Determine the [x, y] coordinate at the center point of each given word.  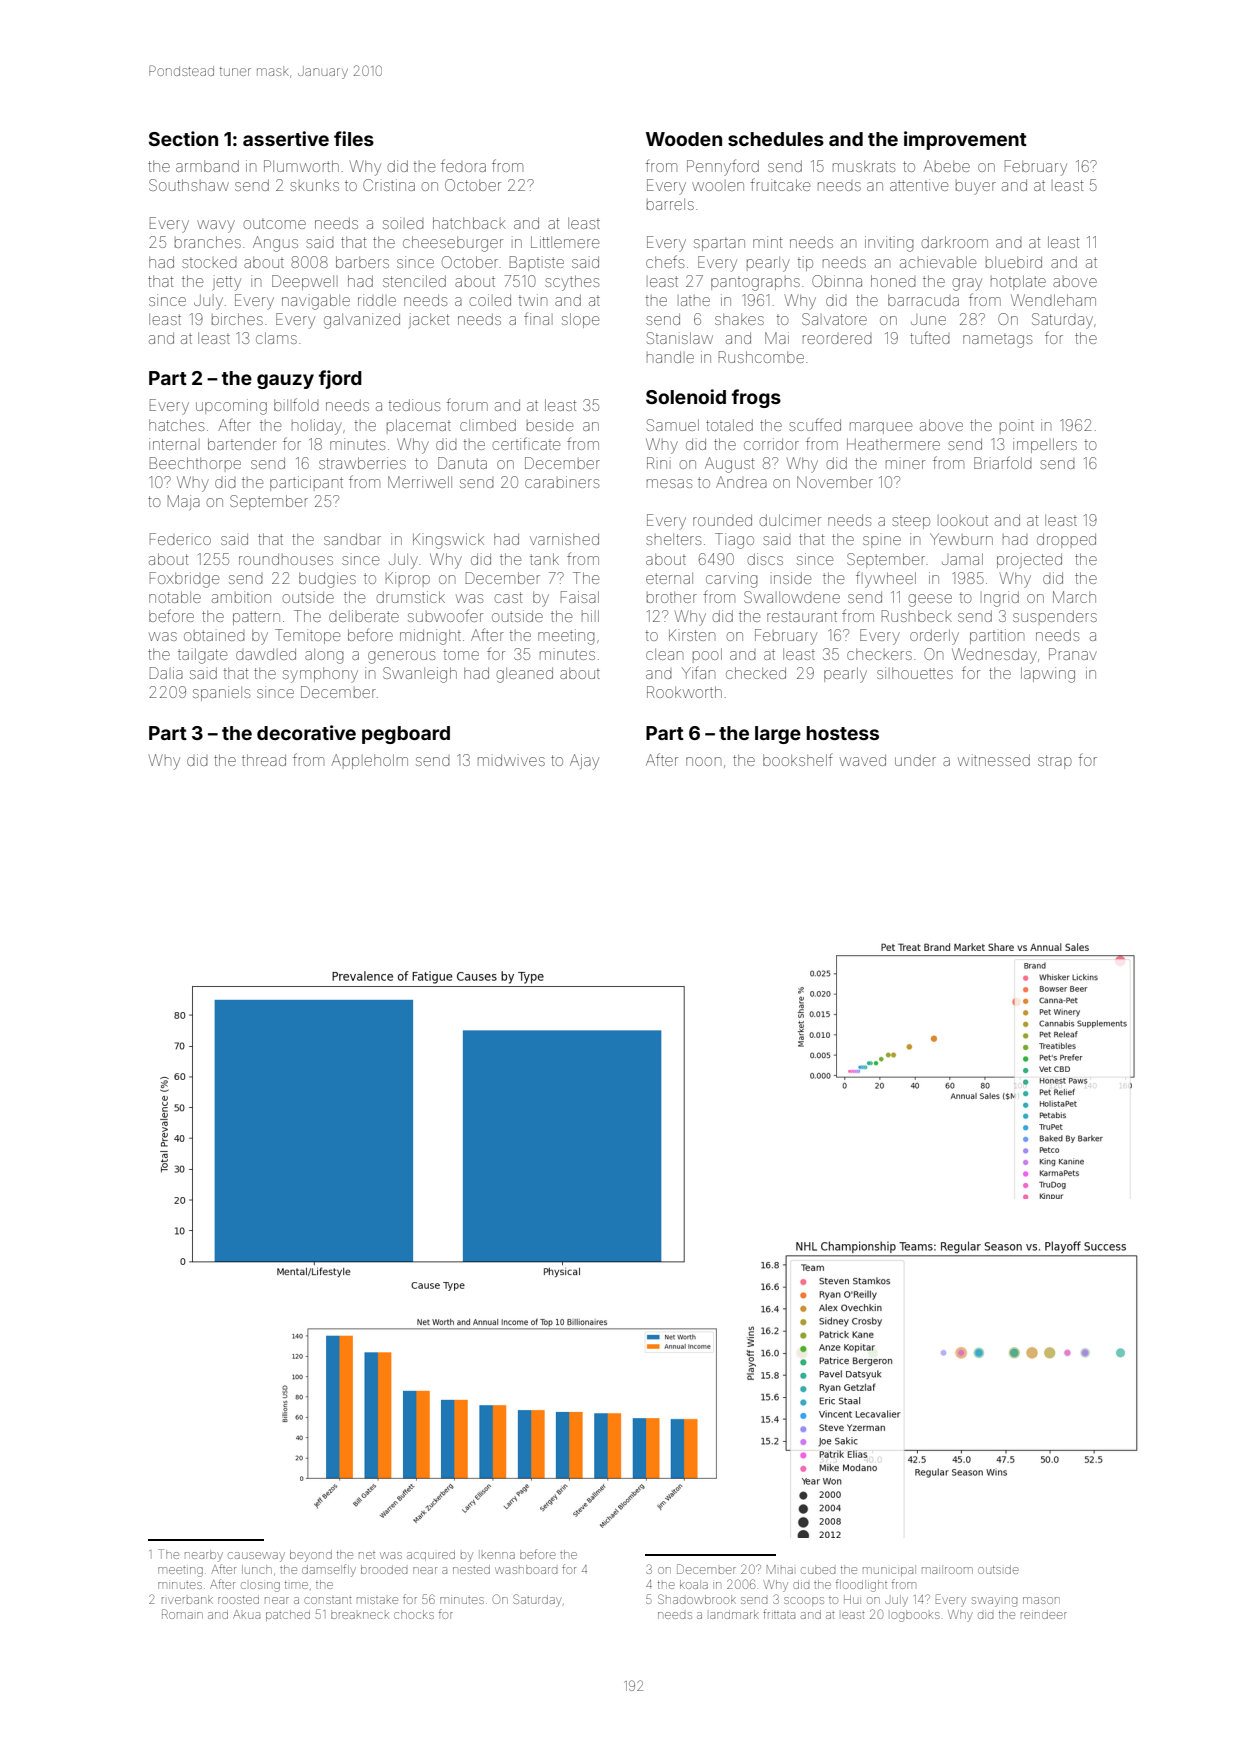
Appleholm [369, 761]
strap [1055, 762]
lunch [257, 1569]
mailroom [947, 1569]
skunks [314, 185]
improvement [965, 140]
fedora [463, 165]
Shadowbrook [697, 1599]
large [778, 735]
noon [703, 761]
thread [264, 760]
